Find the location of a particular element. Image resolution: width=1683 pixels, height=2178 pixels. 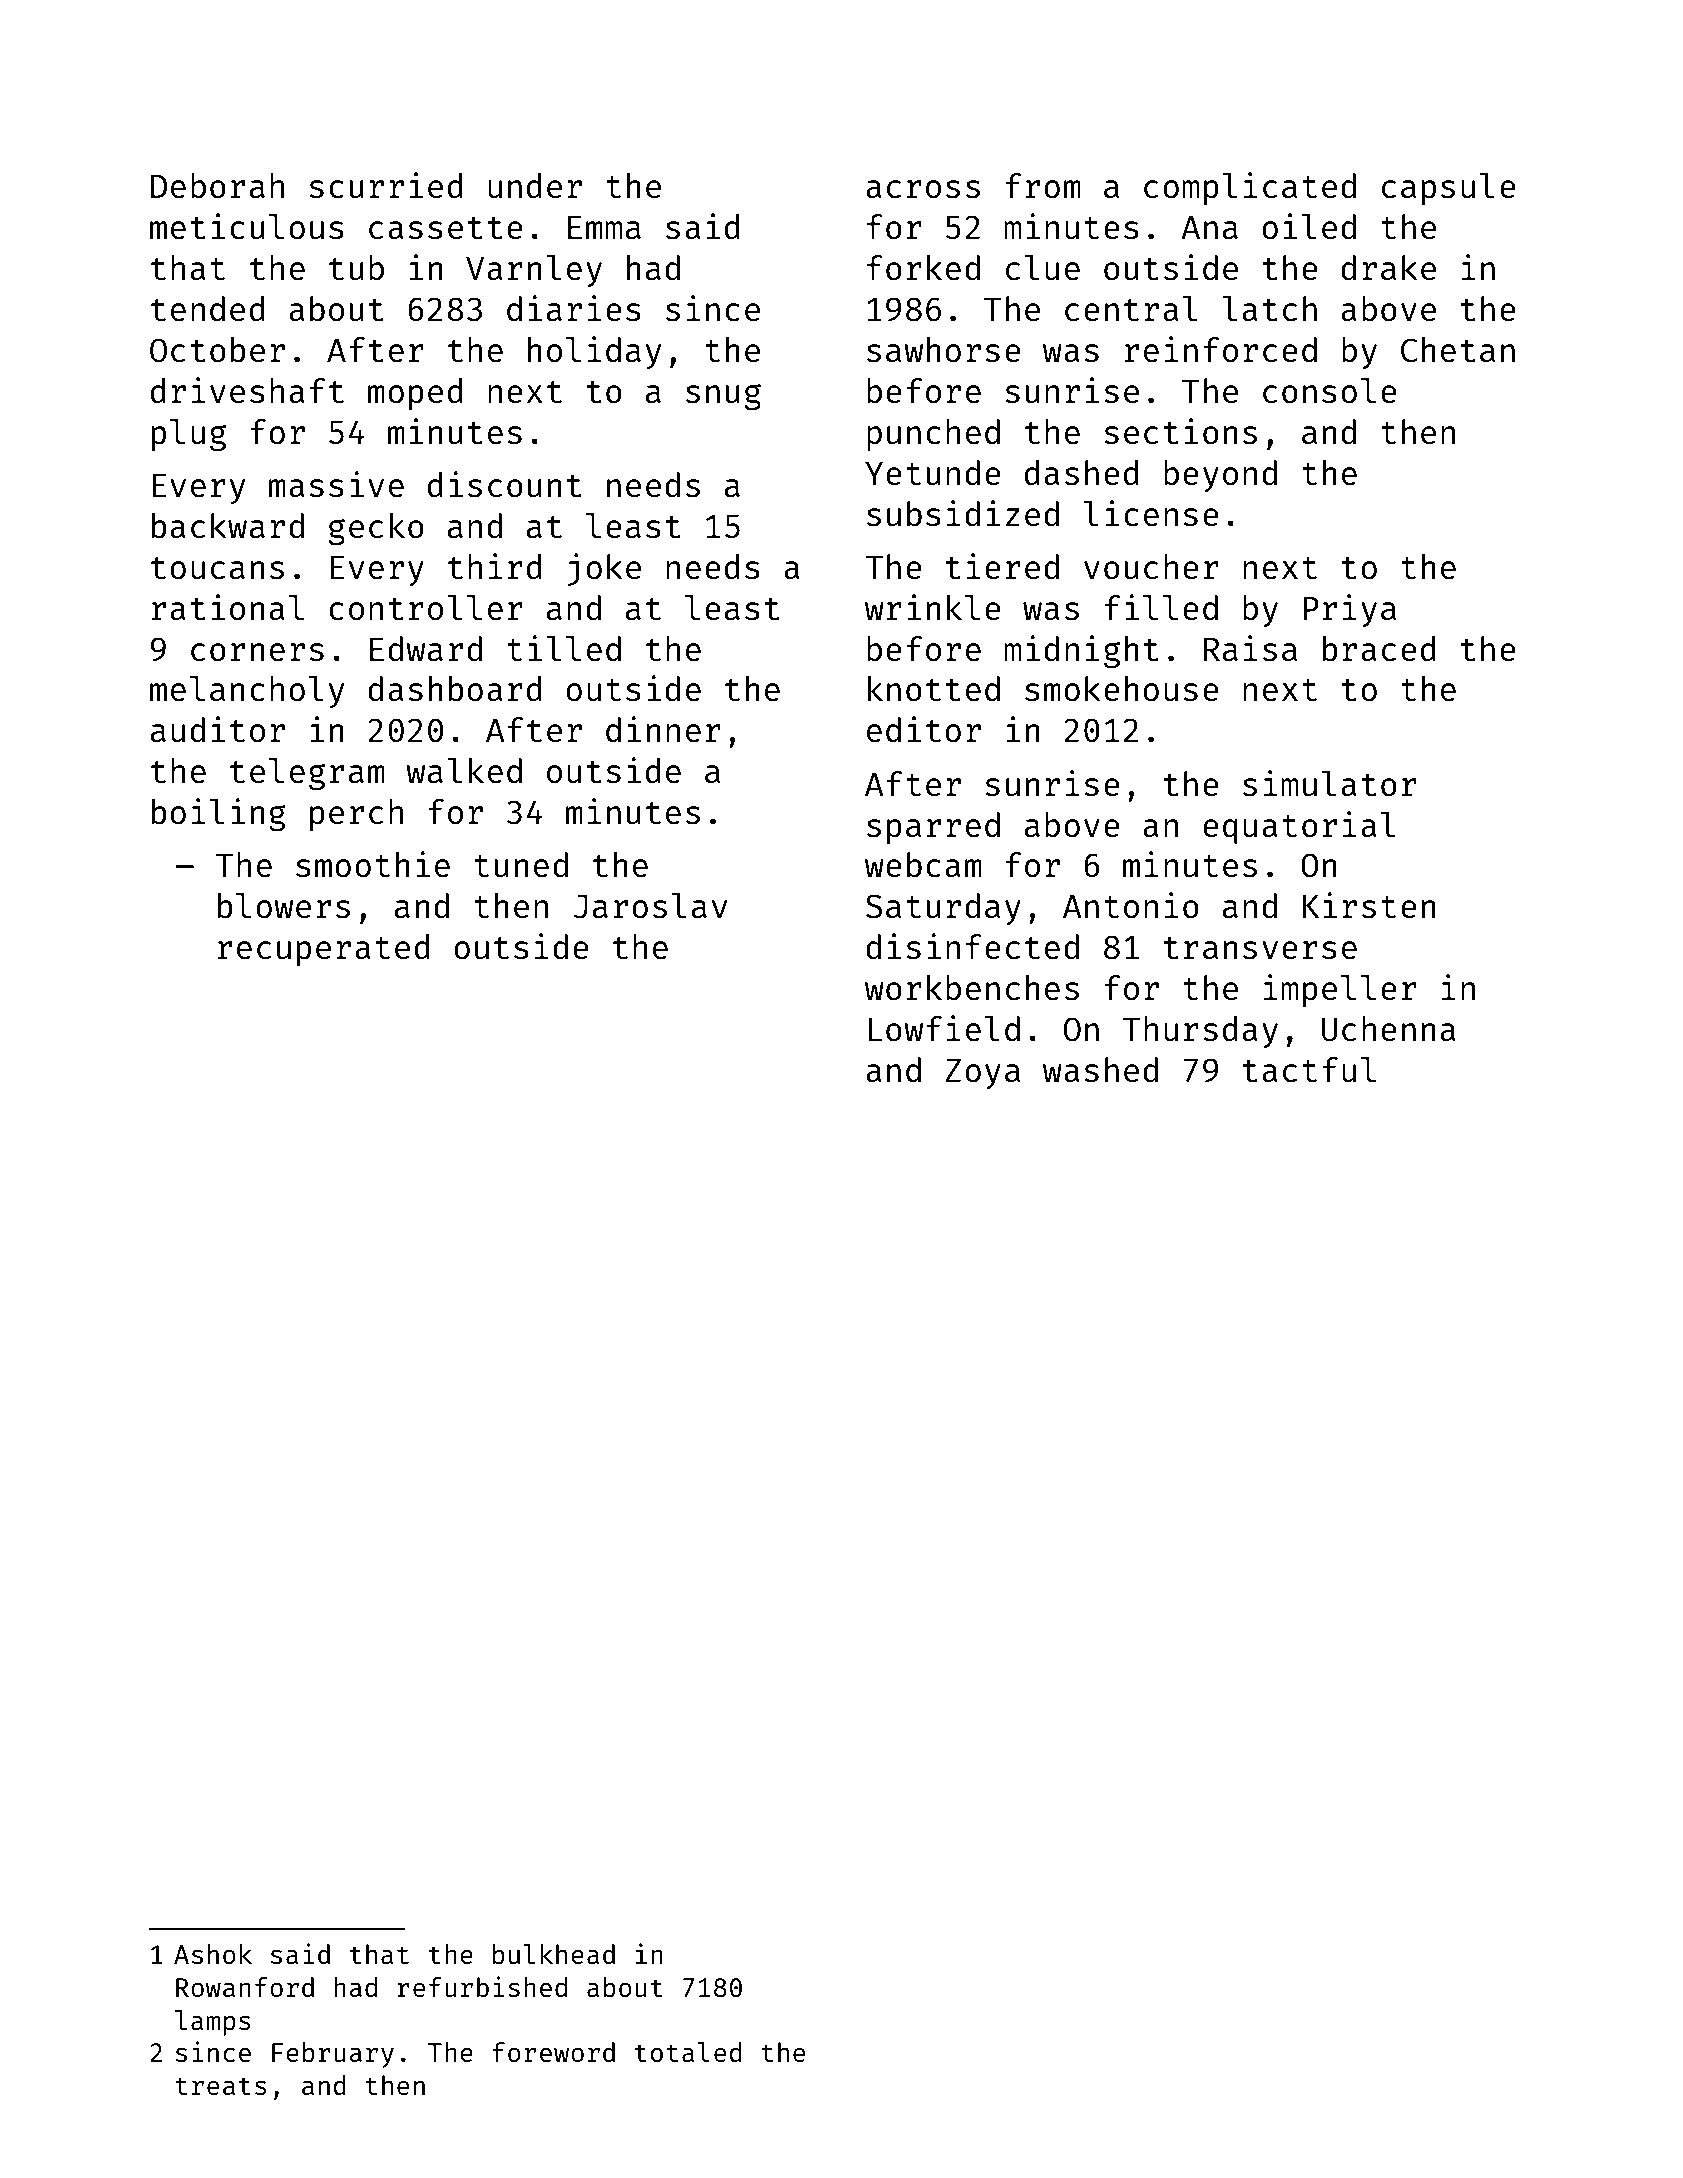

from is located at coordinates (1043, 186).
